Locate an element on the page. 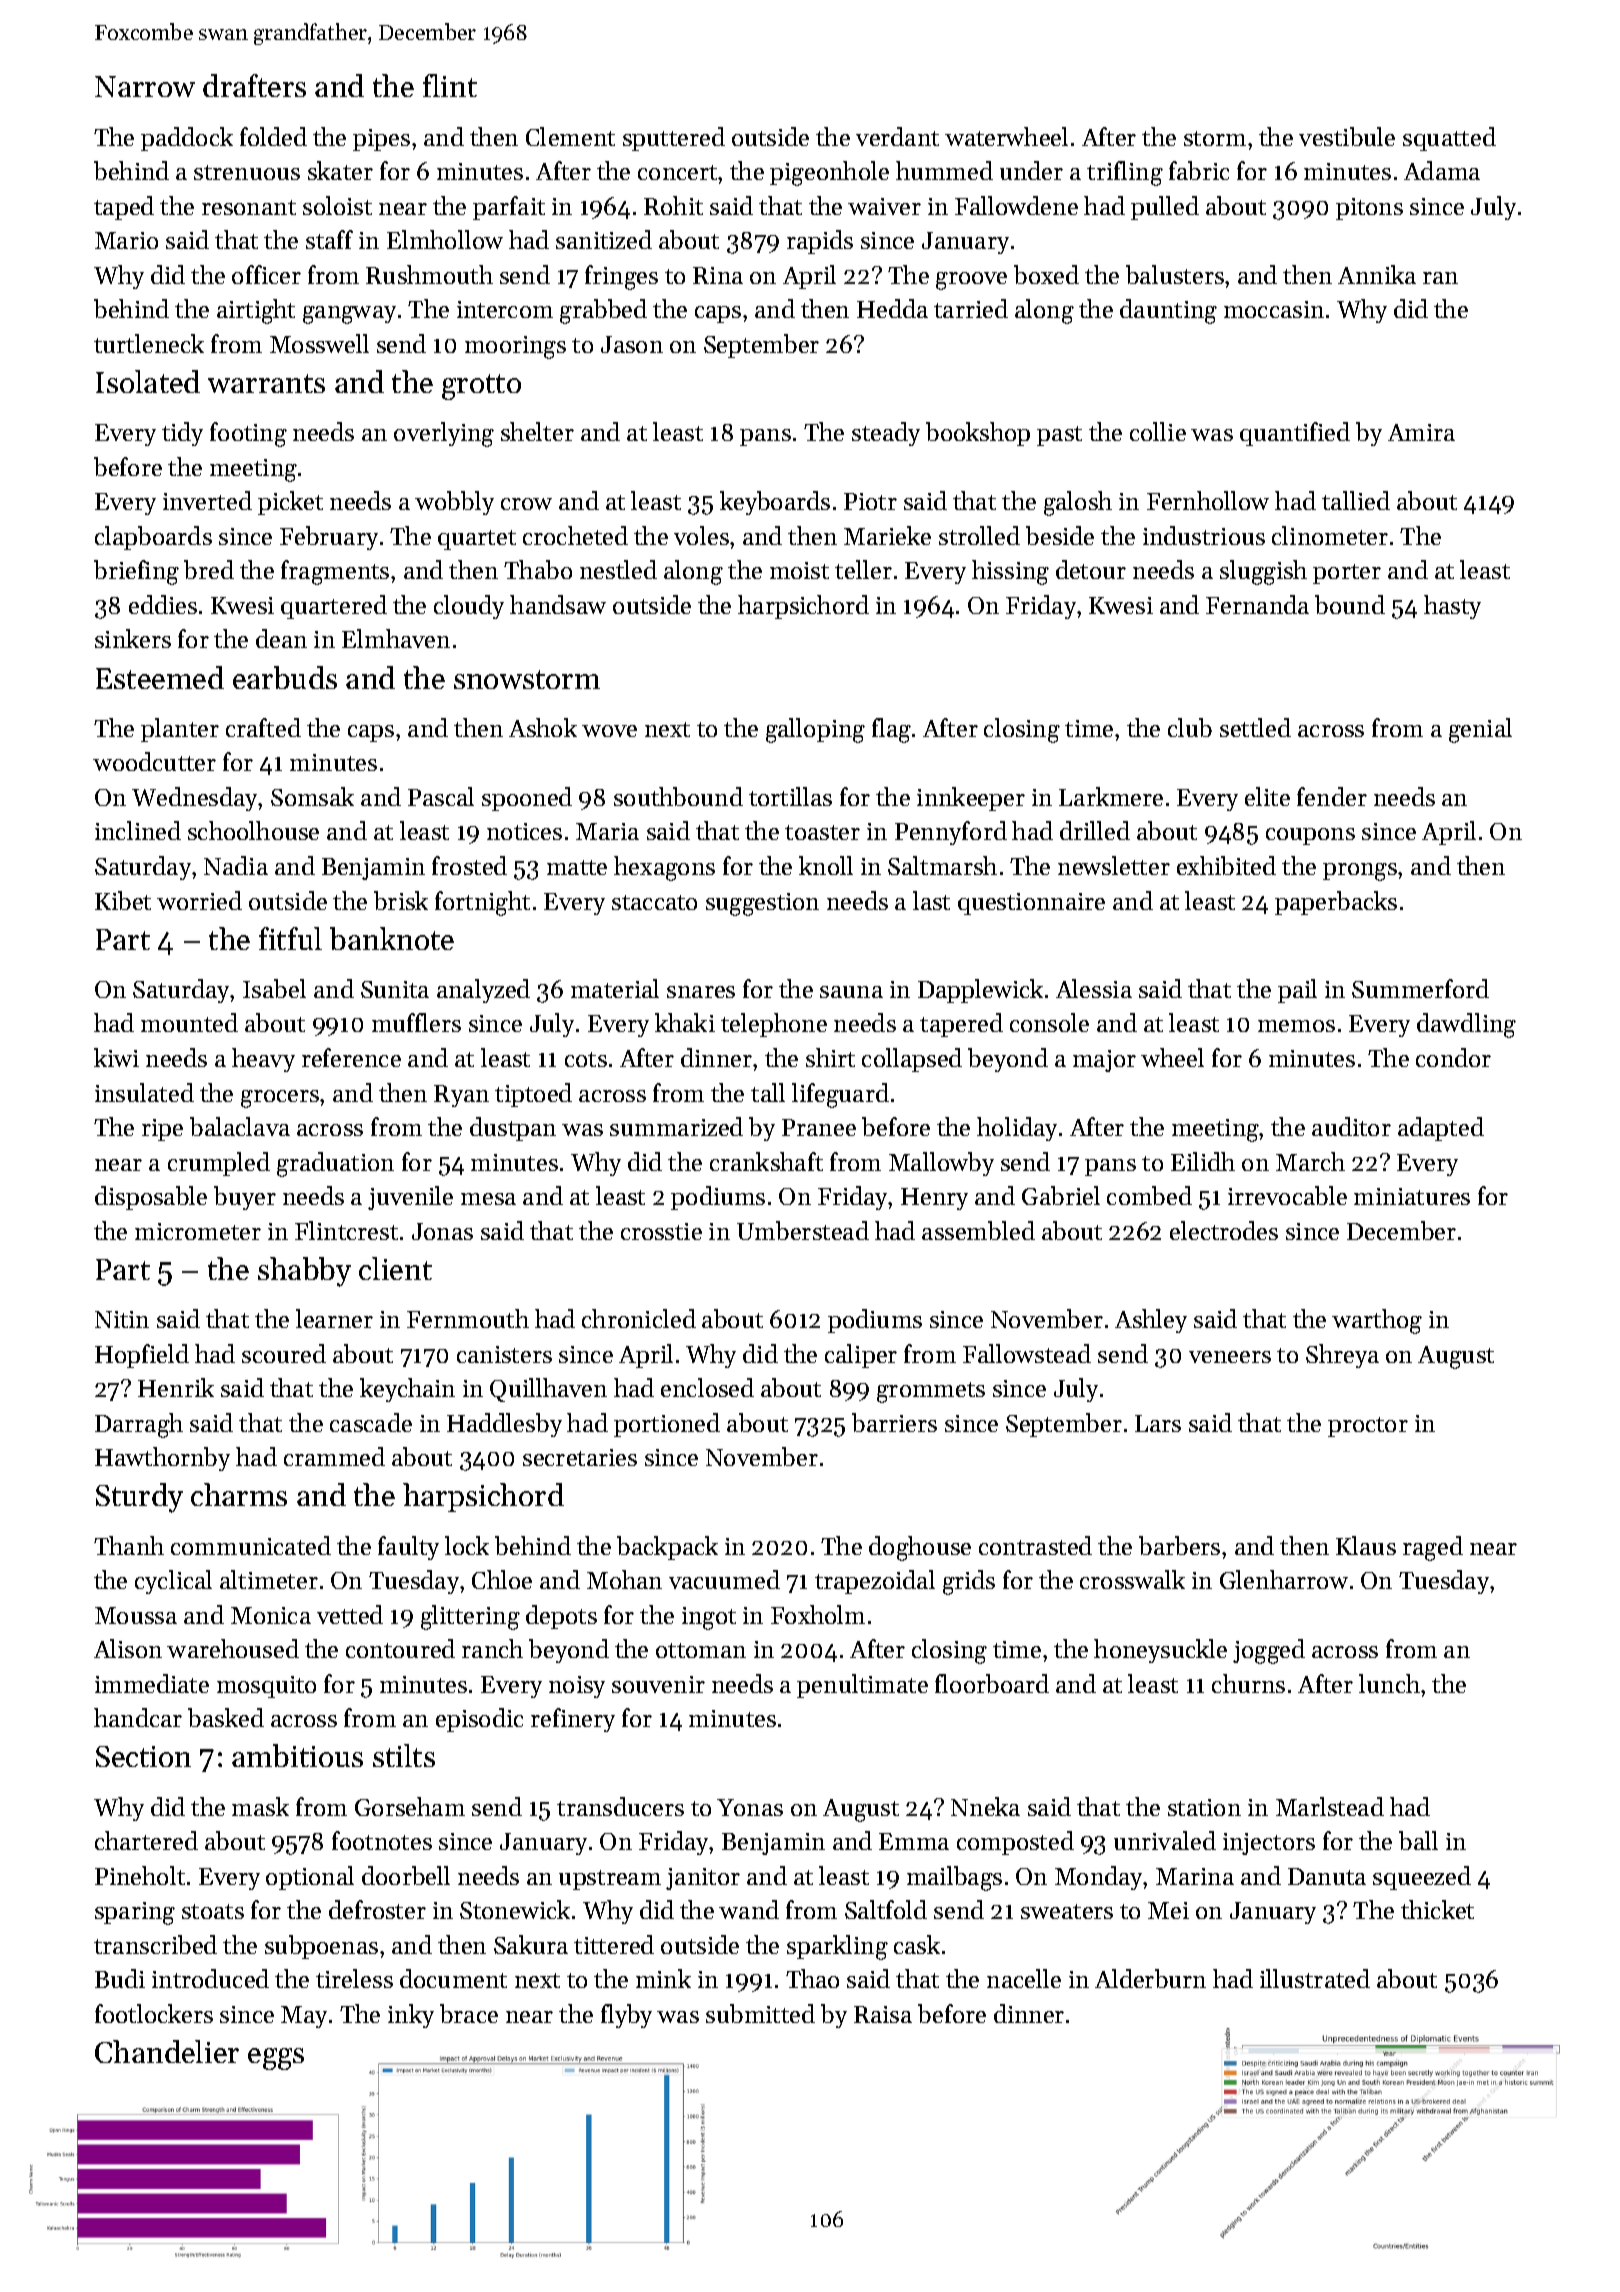 The image size is (1620, 2292). Jason is located at coordinates (632, 344).
